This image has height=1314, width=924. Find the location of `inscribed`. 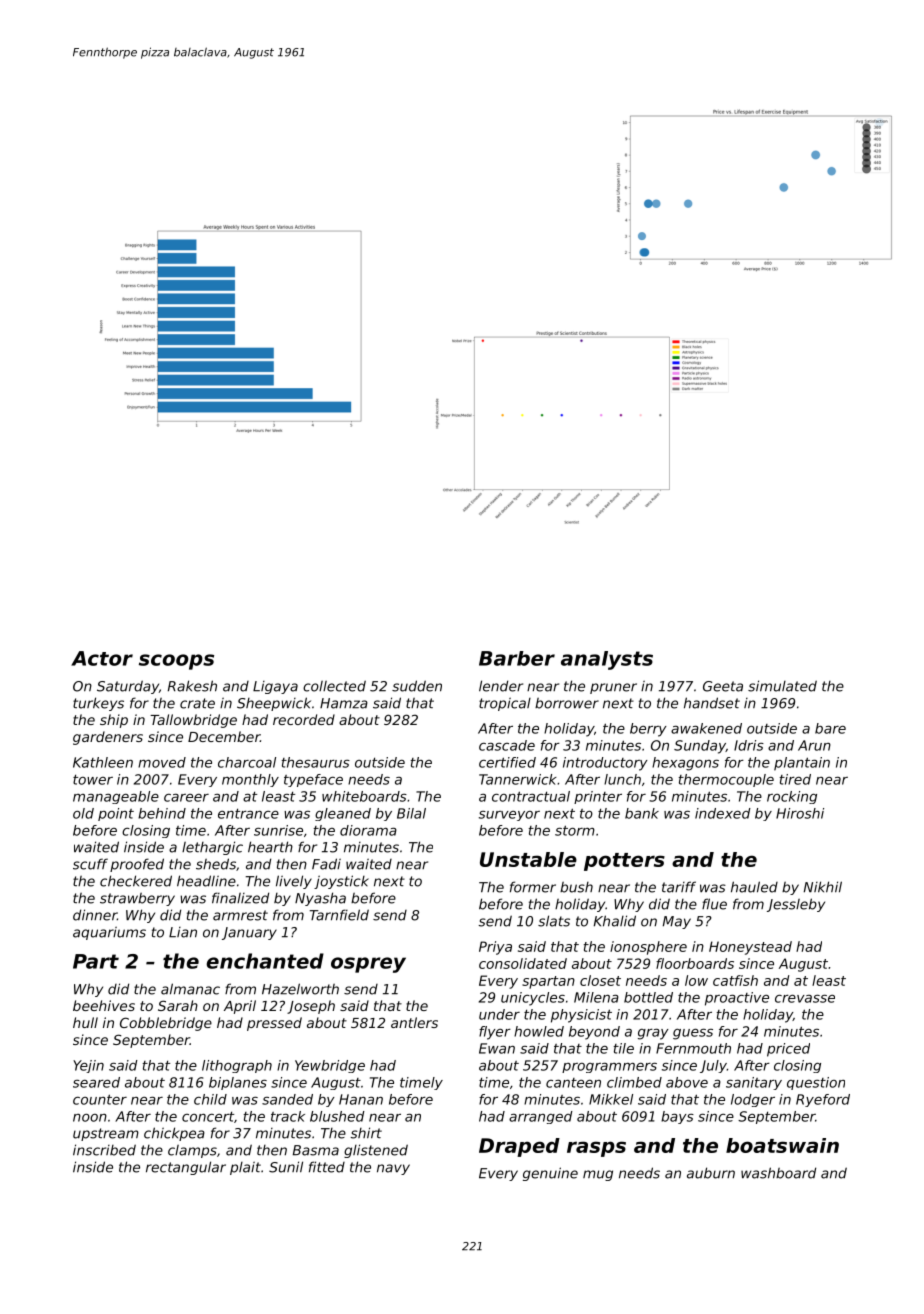

inscribed is located at coordinates (104, 1150).
